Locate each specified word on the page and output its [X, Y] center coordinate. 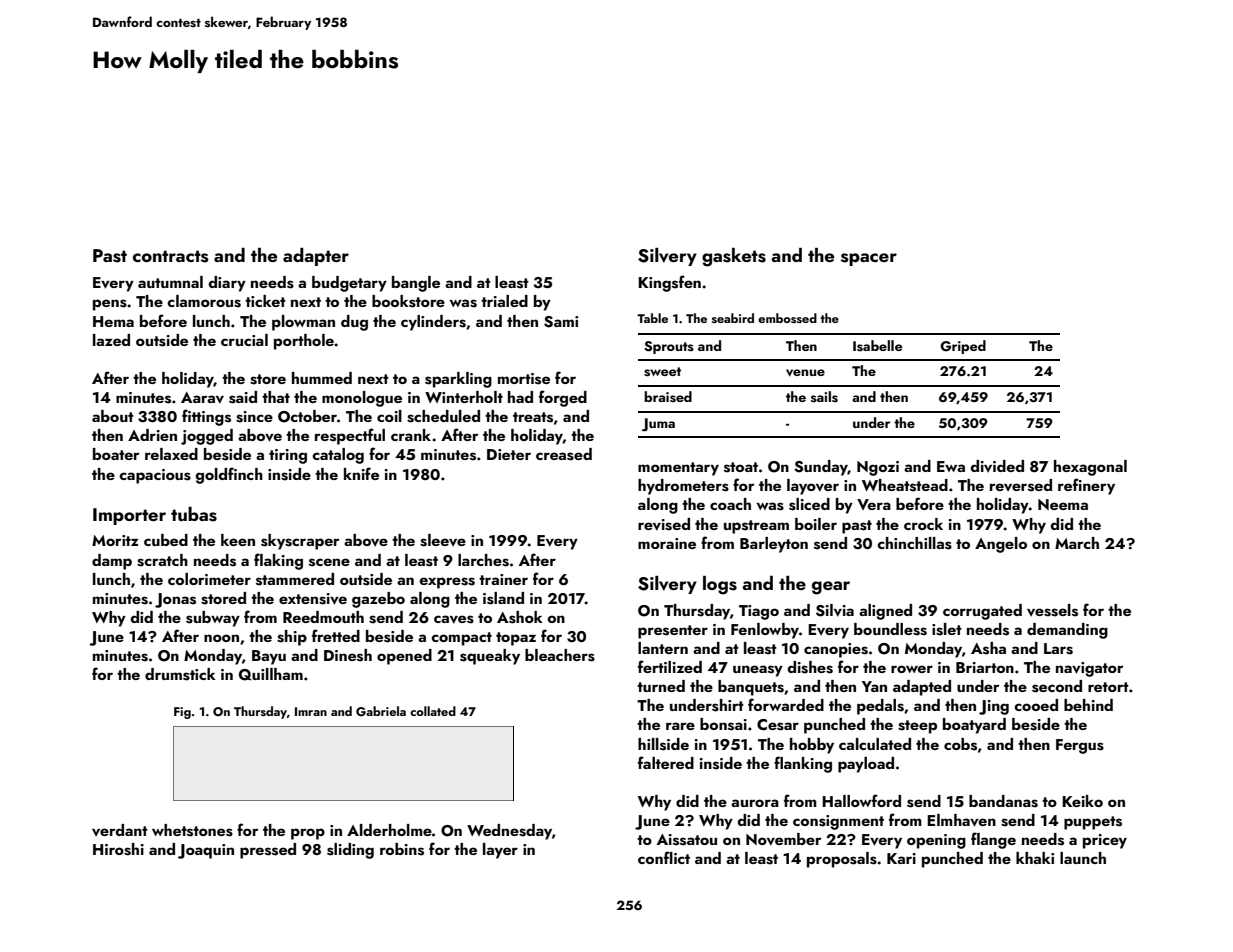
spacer [869, 259]
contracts [171, 256]
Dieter [509, 454]
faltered [666, 762]
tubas [194, 514]
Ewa [951, 466]
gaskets [734, 257]
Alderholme [389, 830]
